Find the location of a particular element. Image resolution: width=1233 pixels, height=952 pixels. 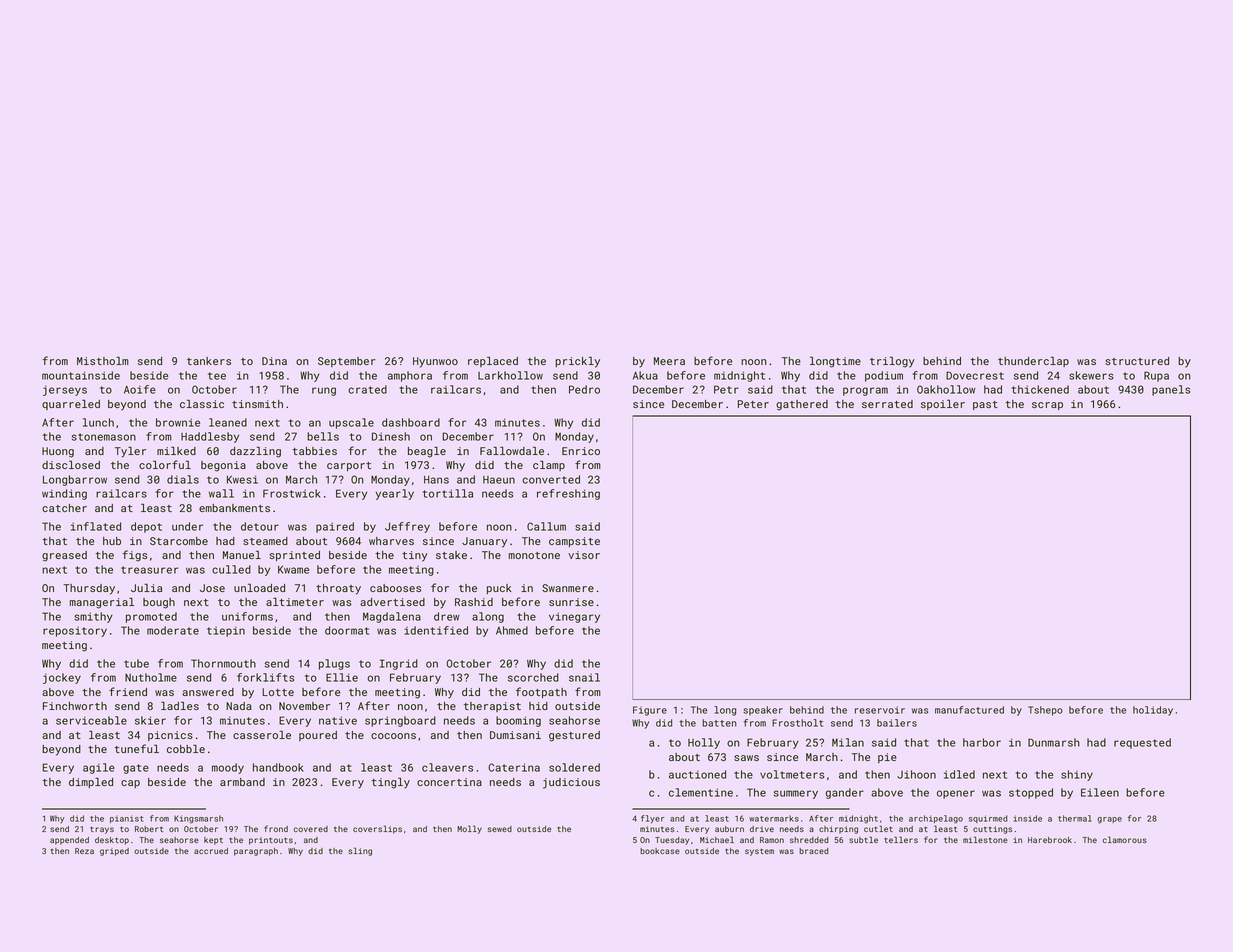

holiday is located at coordinates (1153, 711).
